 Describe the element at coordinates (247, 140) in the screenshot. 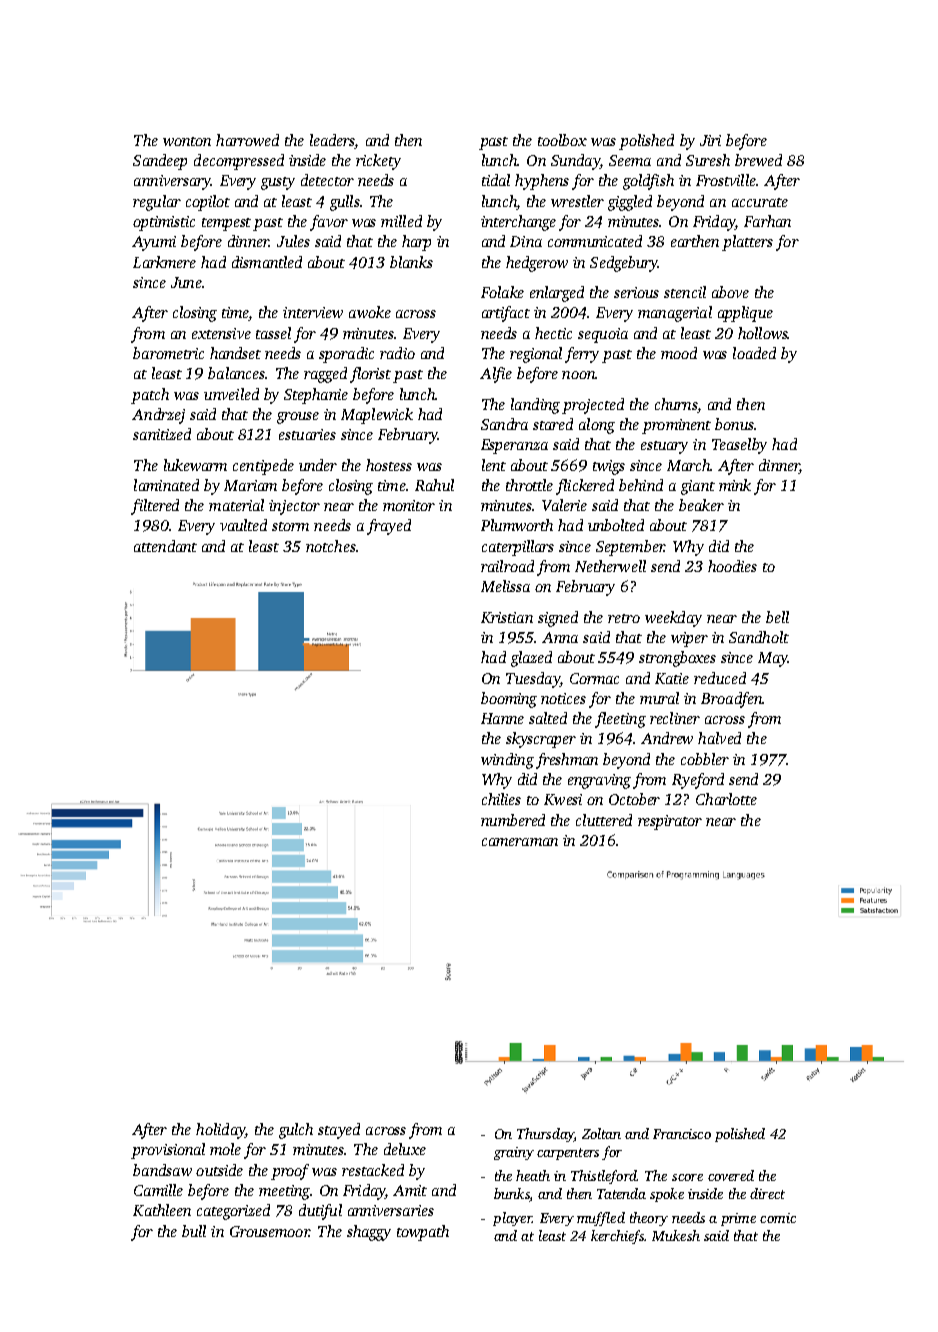

I see `harrowed` at that location.
